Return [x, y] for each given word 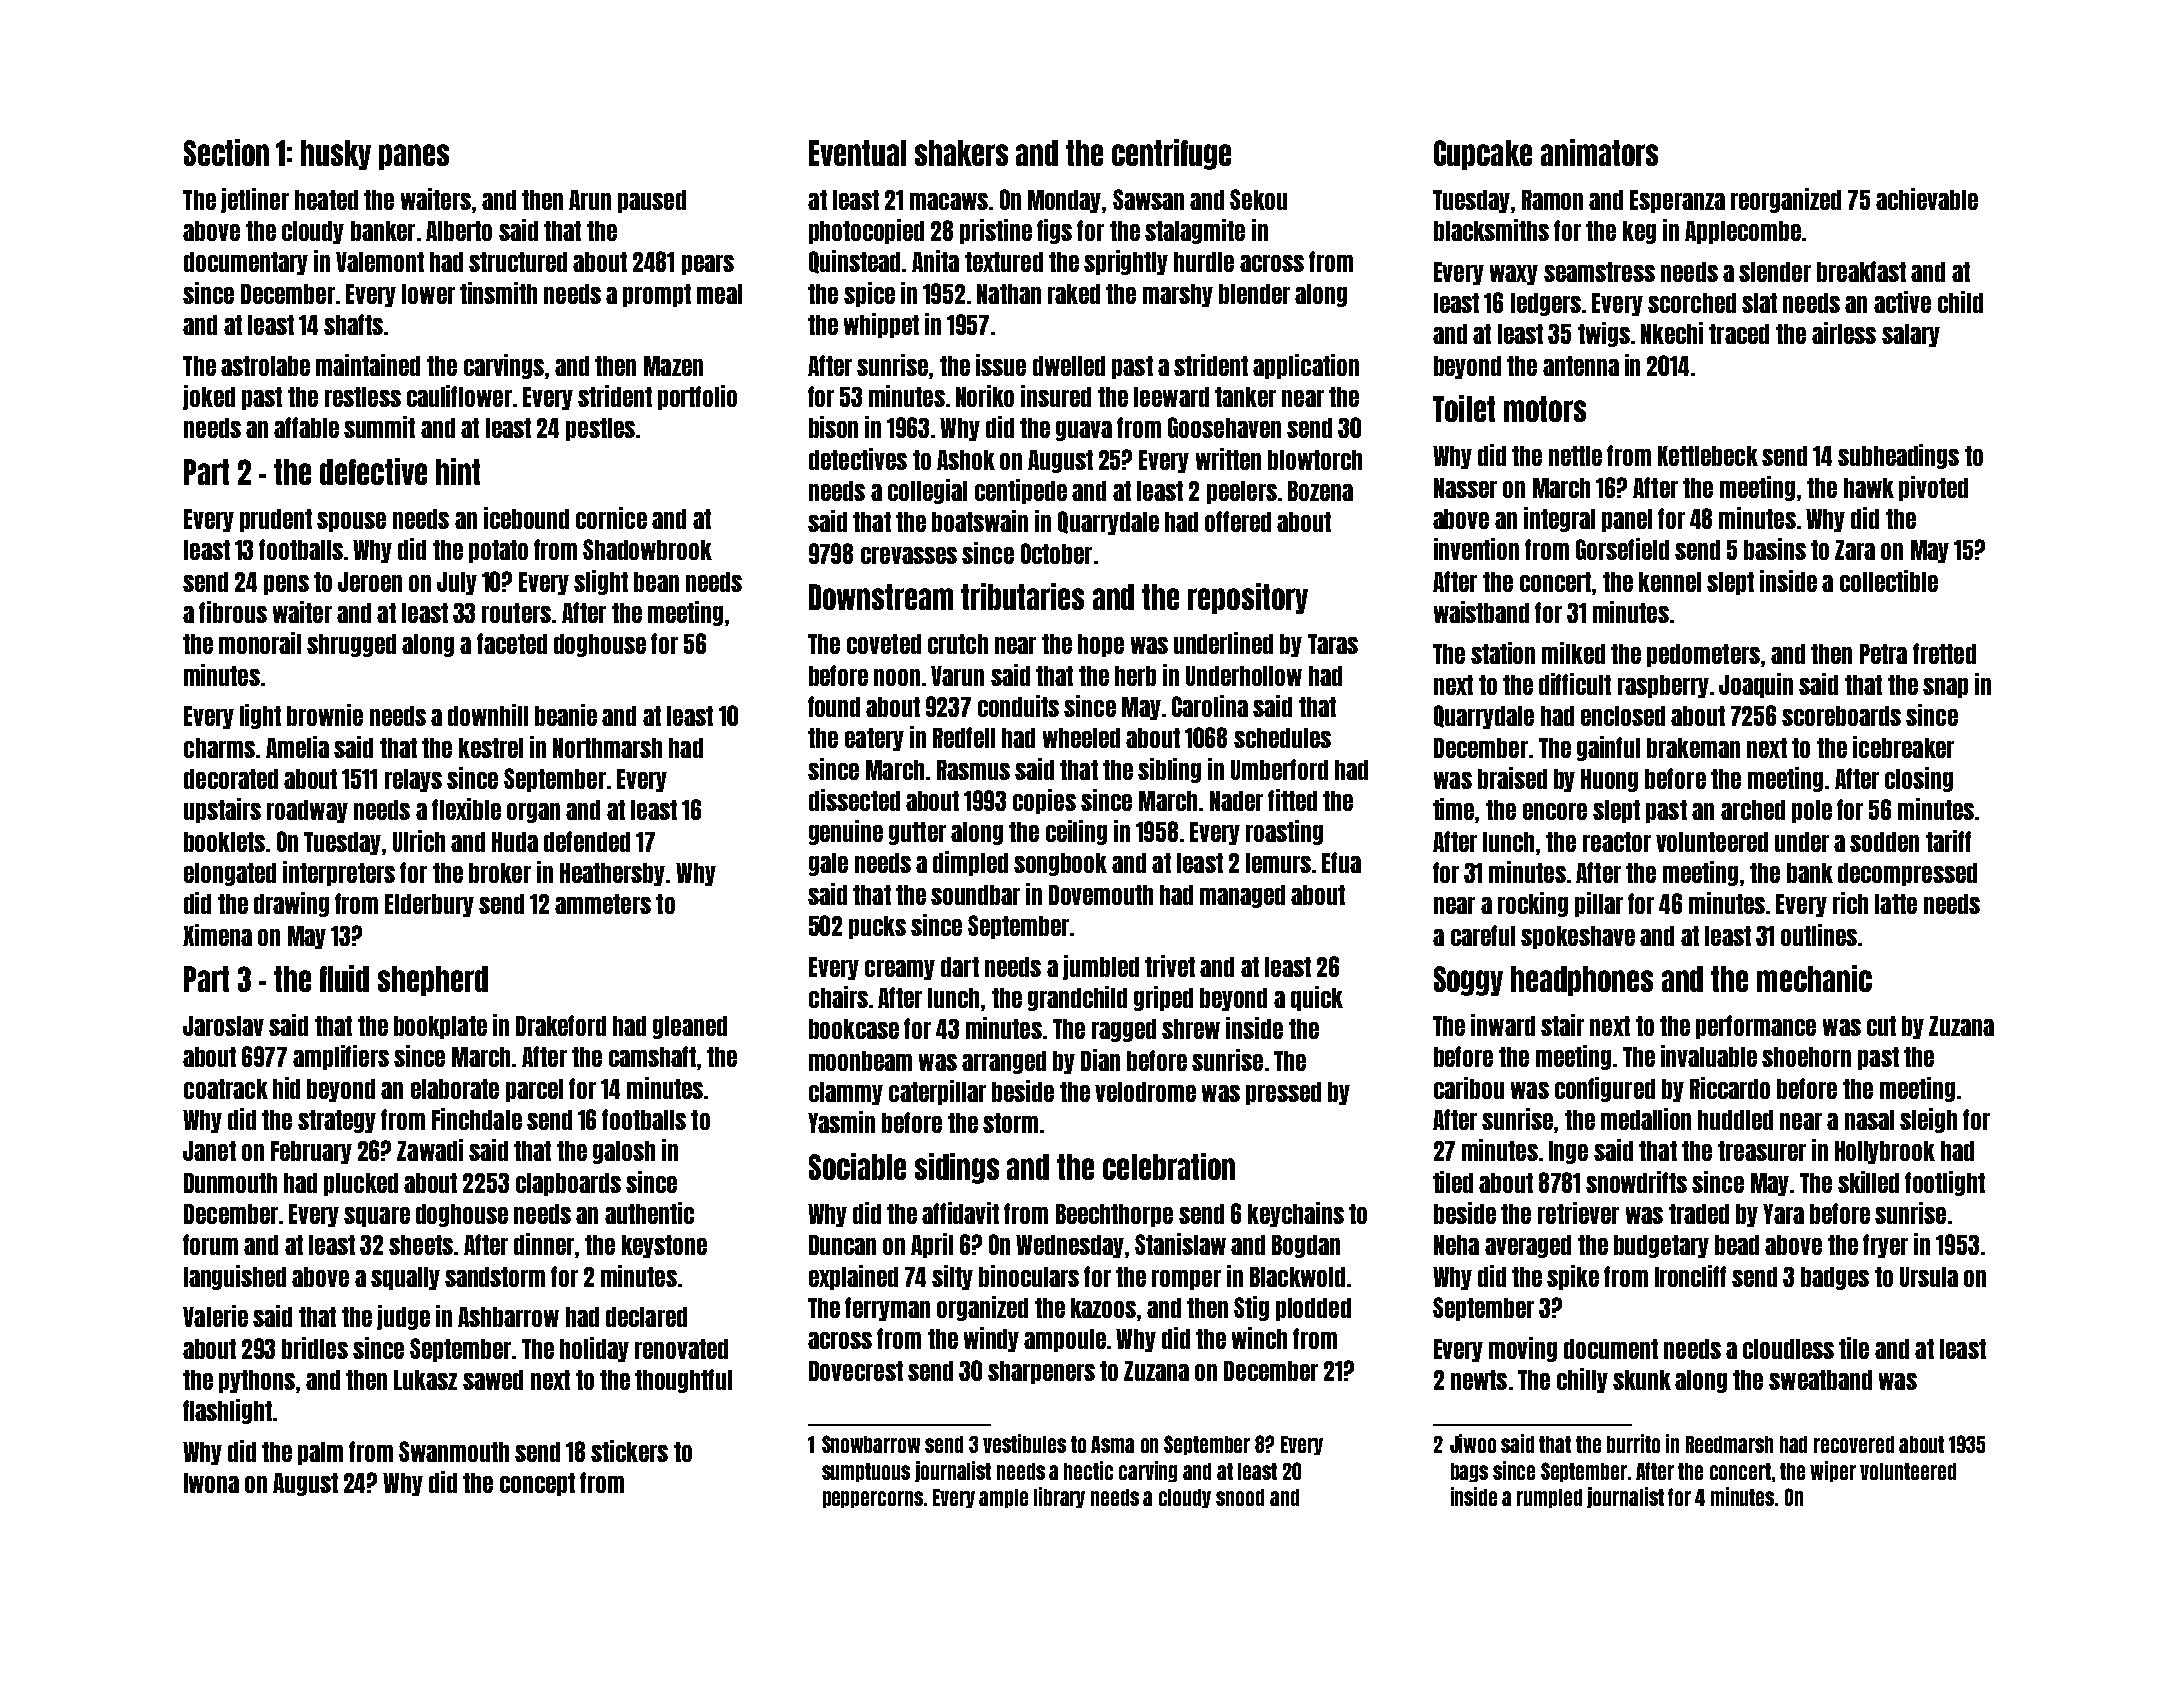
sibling [1169, 770]
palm [320, 1453]
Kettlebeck [1708, 456]
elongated [230, 874]
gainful [1608, 748]
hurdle [1204, 262]
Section [226, 152]
